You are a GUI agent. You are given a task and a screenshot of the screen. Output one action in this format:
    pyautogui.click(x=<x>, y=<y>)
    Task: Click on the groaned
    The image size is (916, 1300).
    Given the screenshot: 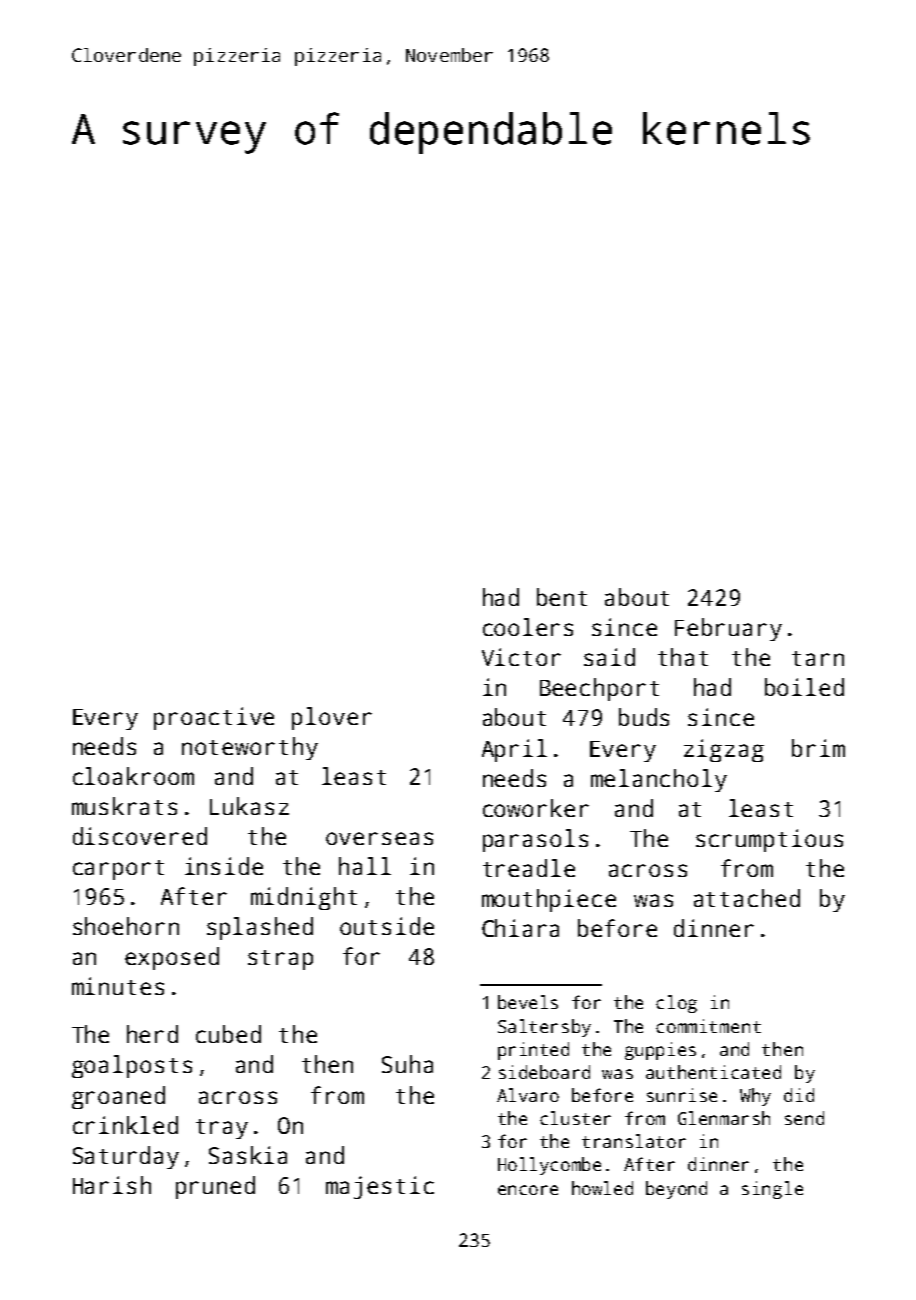 What is the action you would take?
    pyautogui.click(x=118, y=1097)
